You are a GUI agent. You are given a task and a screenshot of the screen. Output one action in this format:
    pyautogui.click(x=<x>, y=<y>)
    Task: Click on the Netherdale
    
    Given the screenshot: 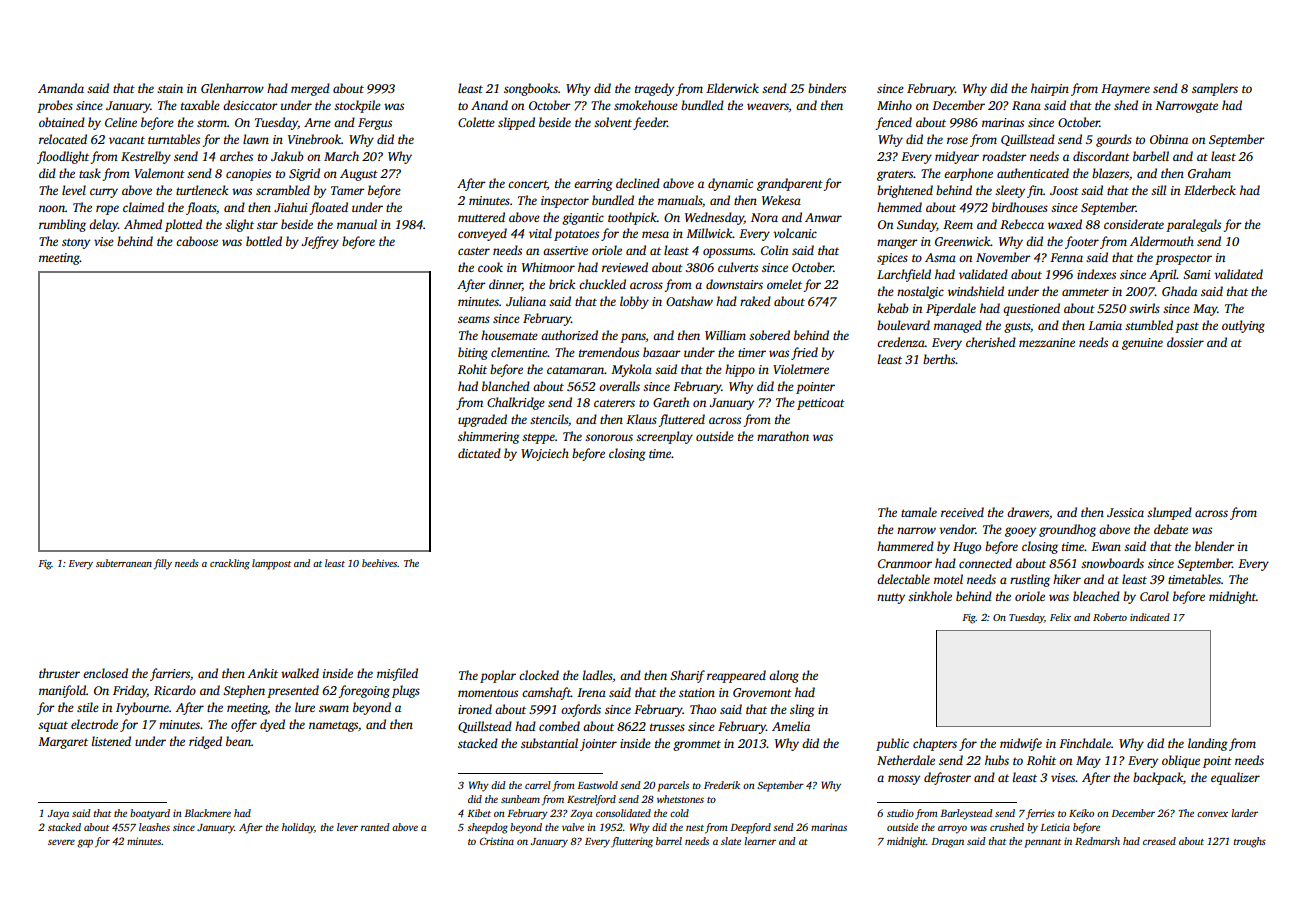 What is the action you would take?
    pyautogui.click(x=906, y=760)
